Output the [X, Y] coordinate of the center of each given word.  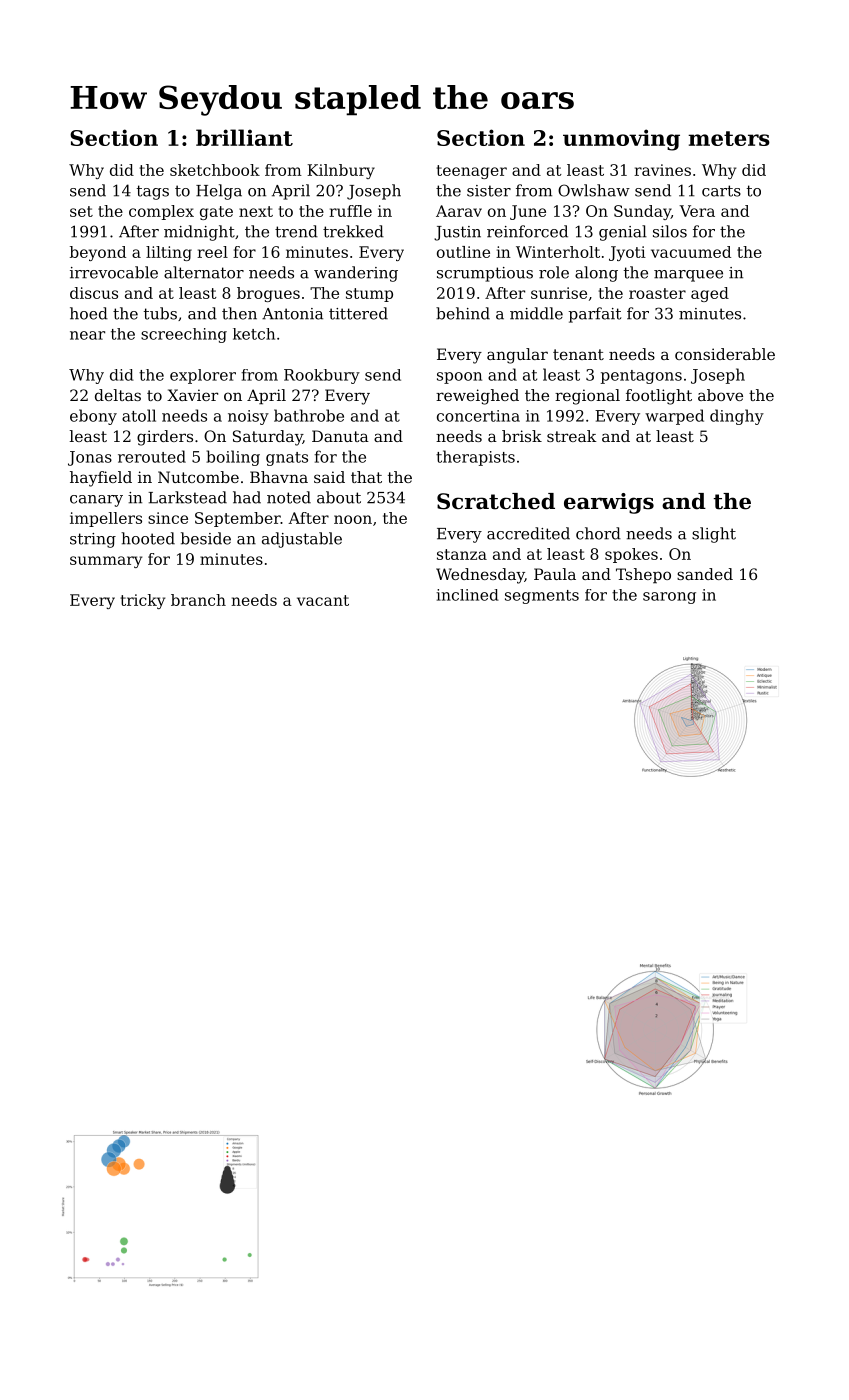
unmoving [621, 140]
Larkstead [187, 497]
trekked [353, 231]
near [87, 335]
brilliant [244, 137]
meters [729, 138]
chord [598, 533]
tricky [143, 601]
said [329, 477]
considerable [725, 354]
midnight [199, 233]
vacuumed [691, 252]
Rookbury [322, 376]
